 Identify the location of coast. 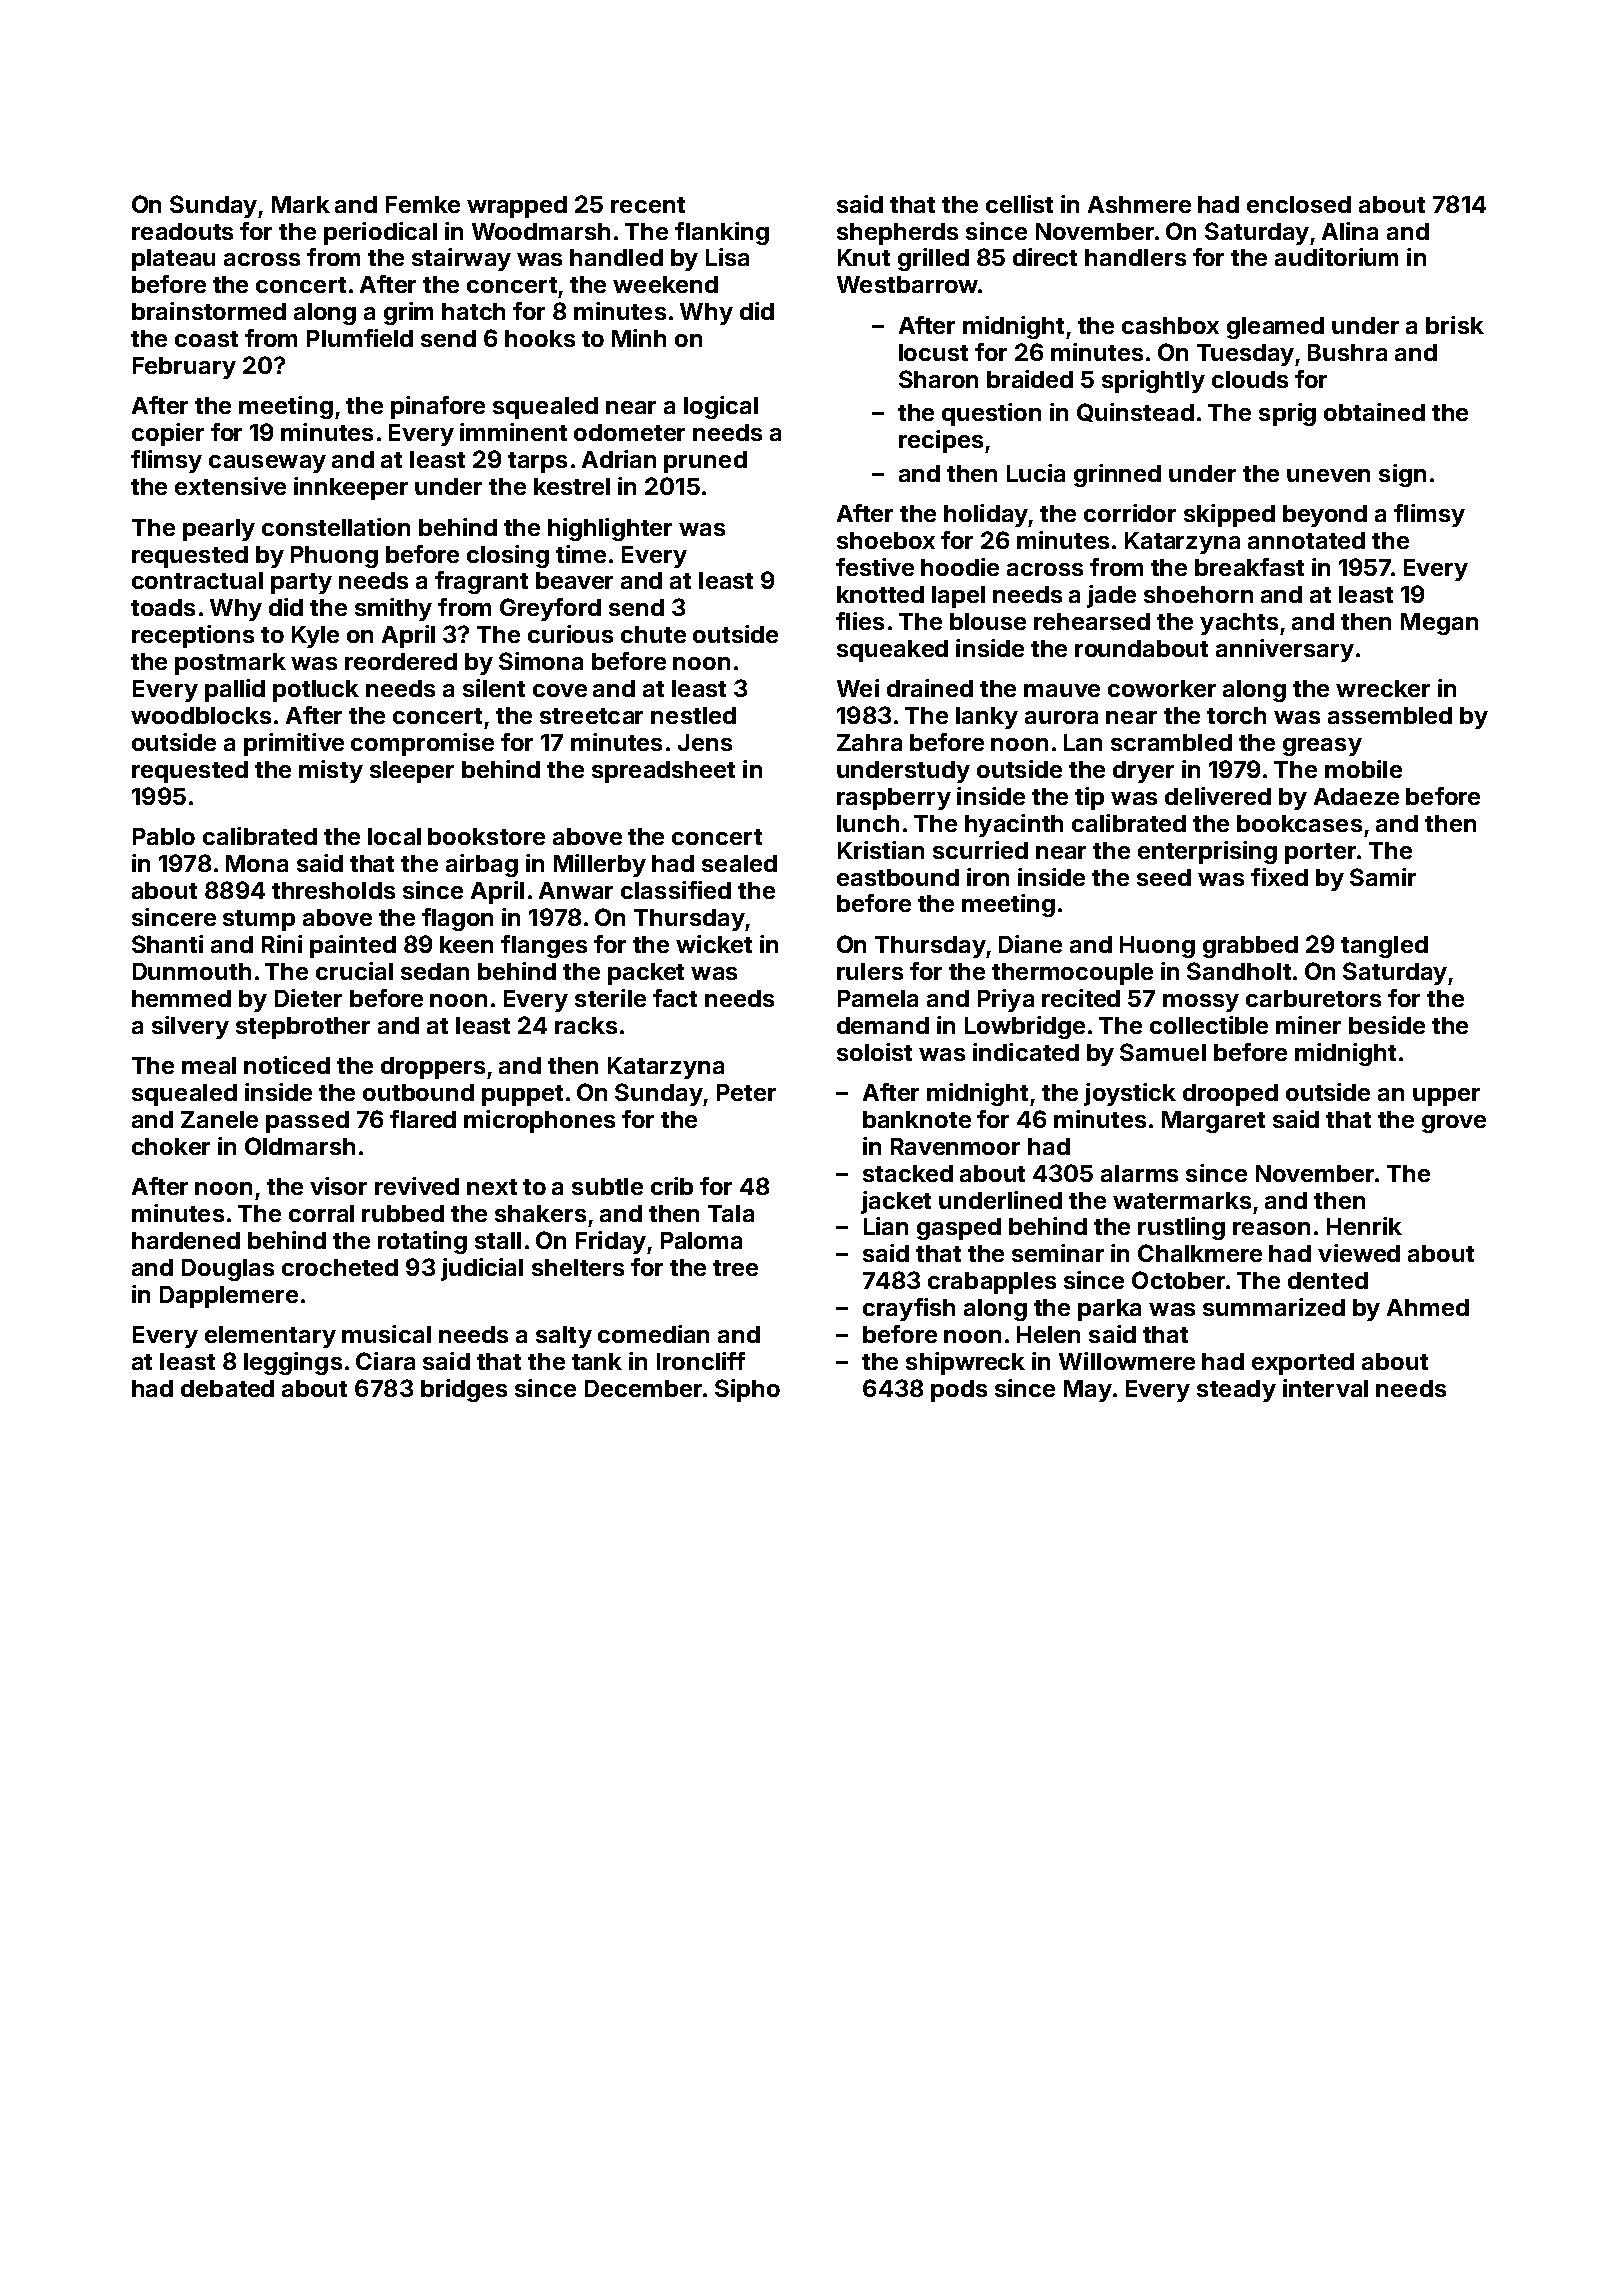
(206, 339).
